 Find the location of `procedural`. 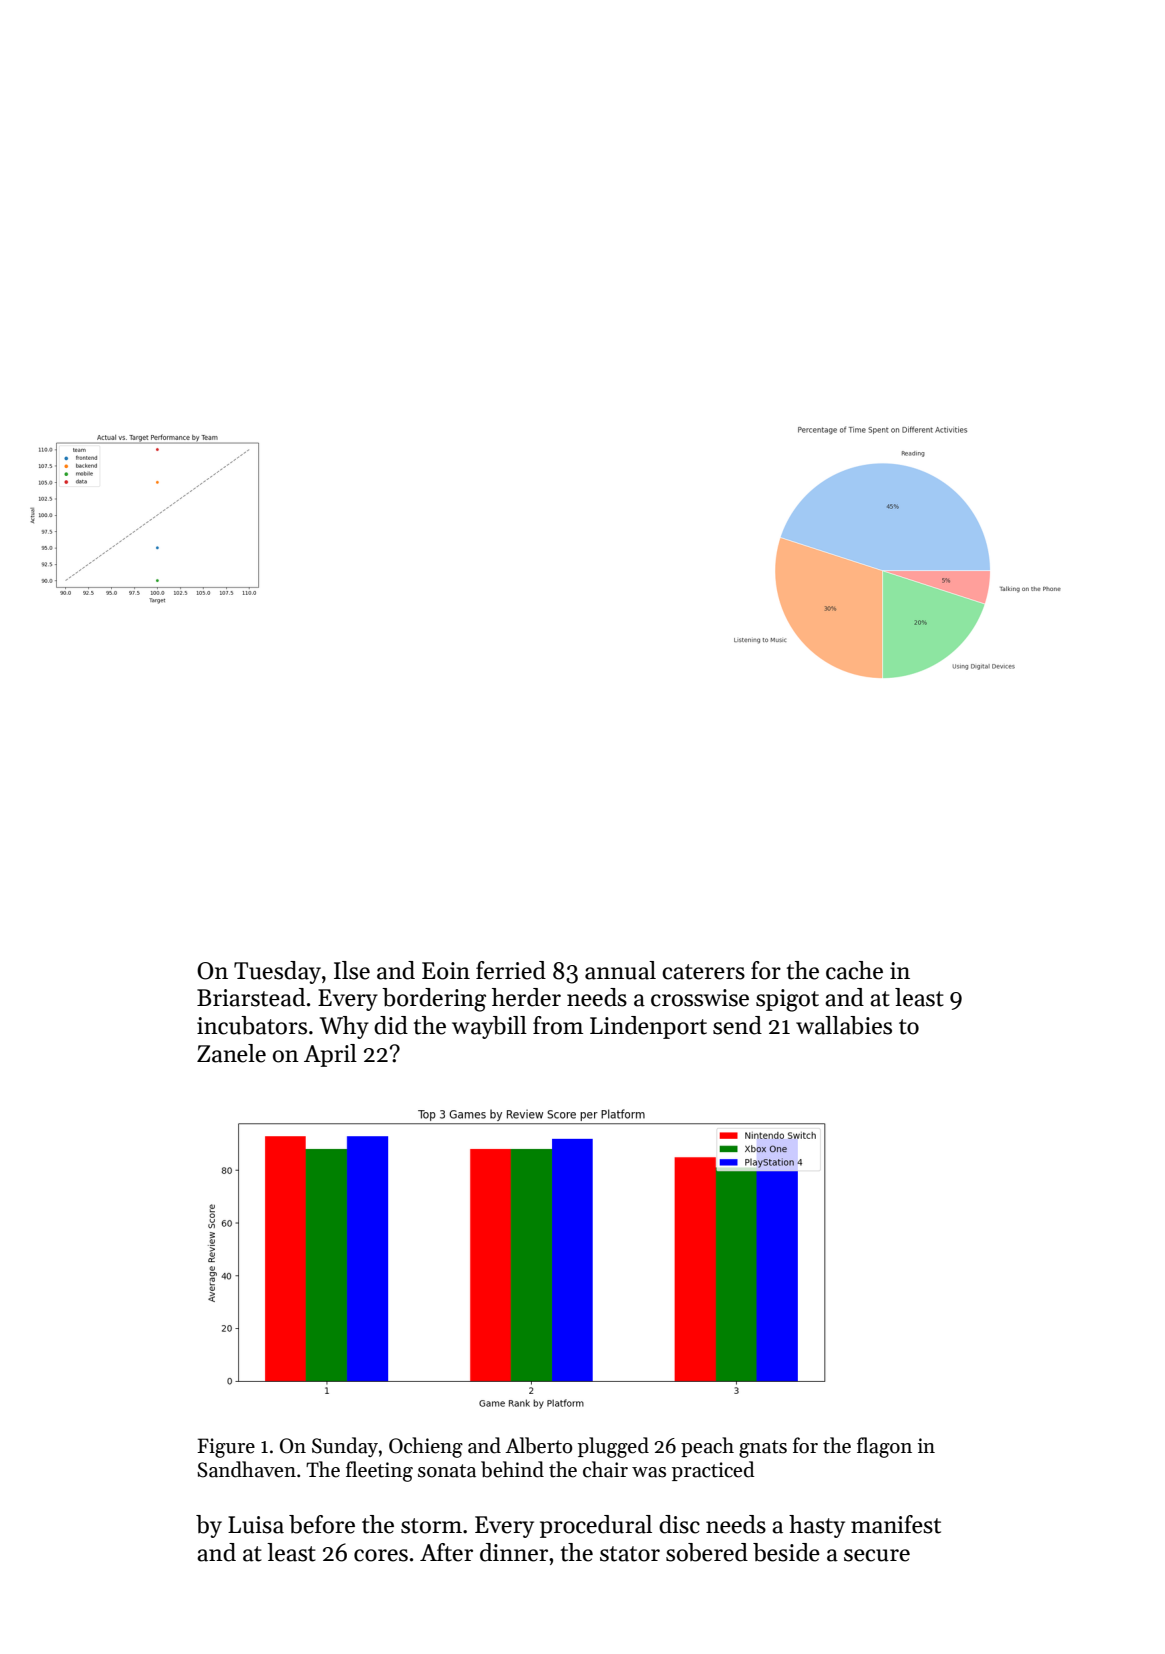

procedural is located at coordinates (596, 1526).
